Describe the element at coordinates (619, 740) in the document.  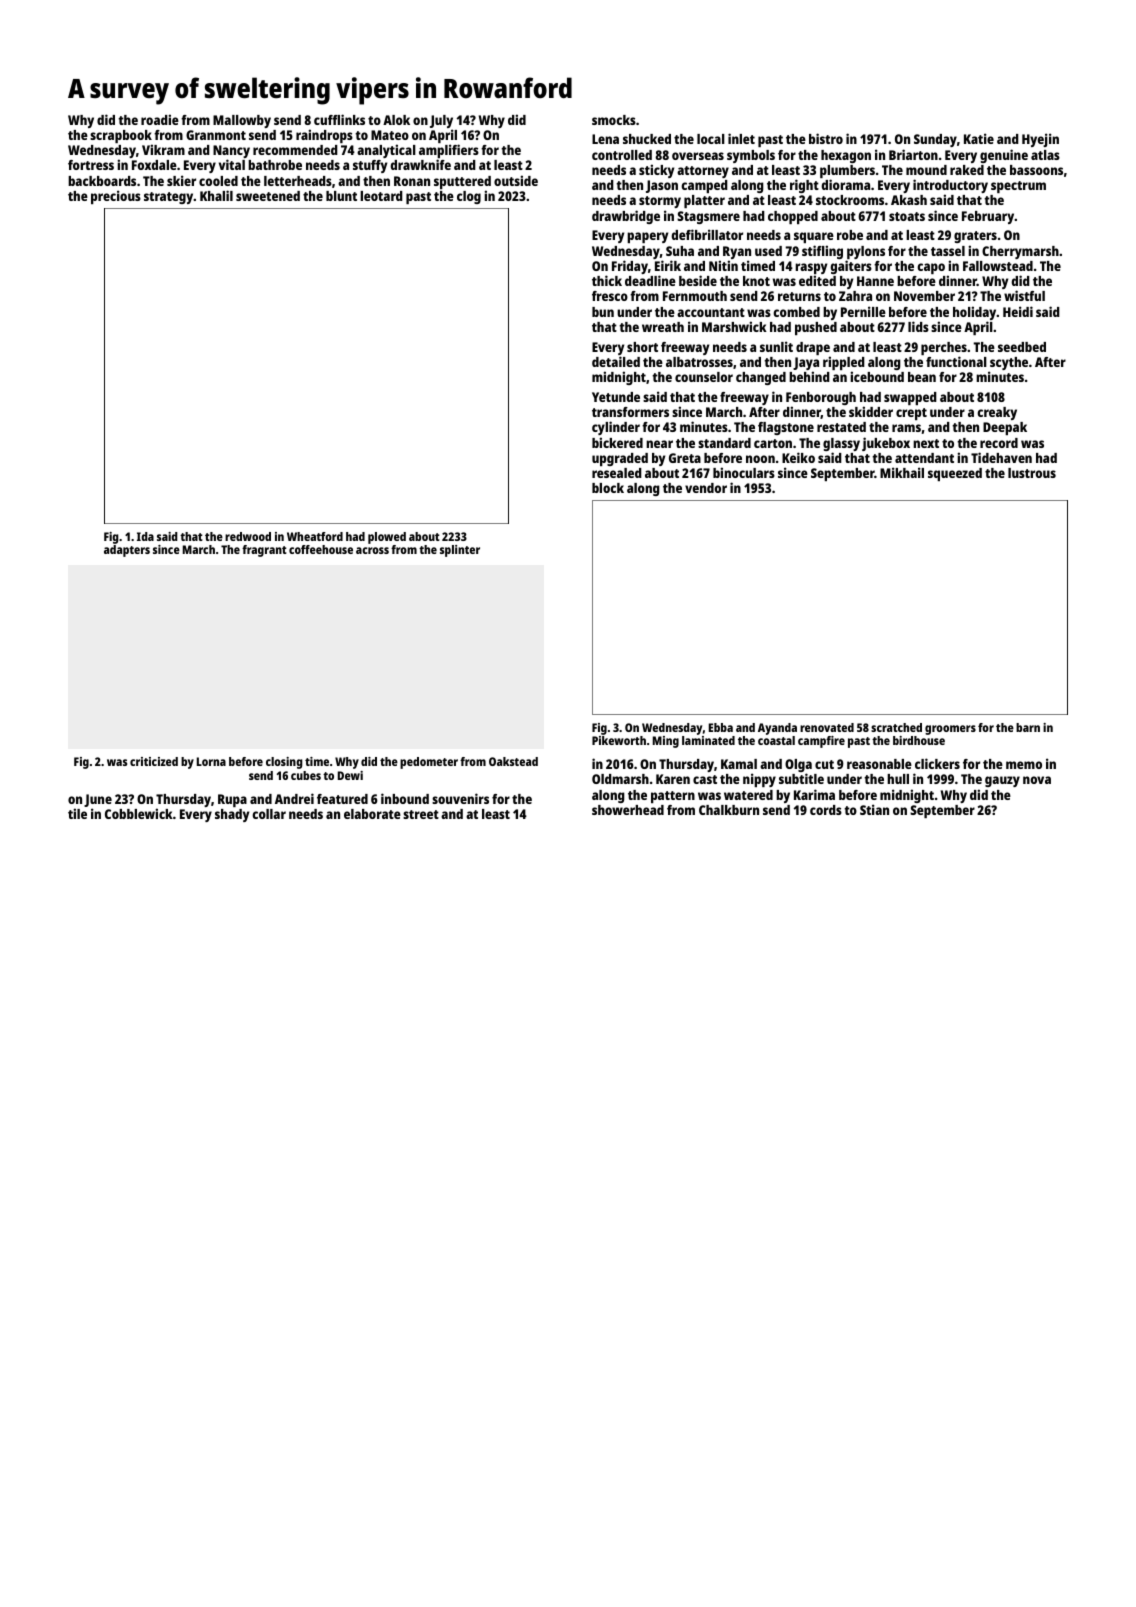
I see `Pikeworth` at that location.
